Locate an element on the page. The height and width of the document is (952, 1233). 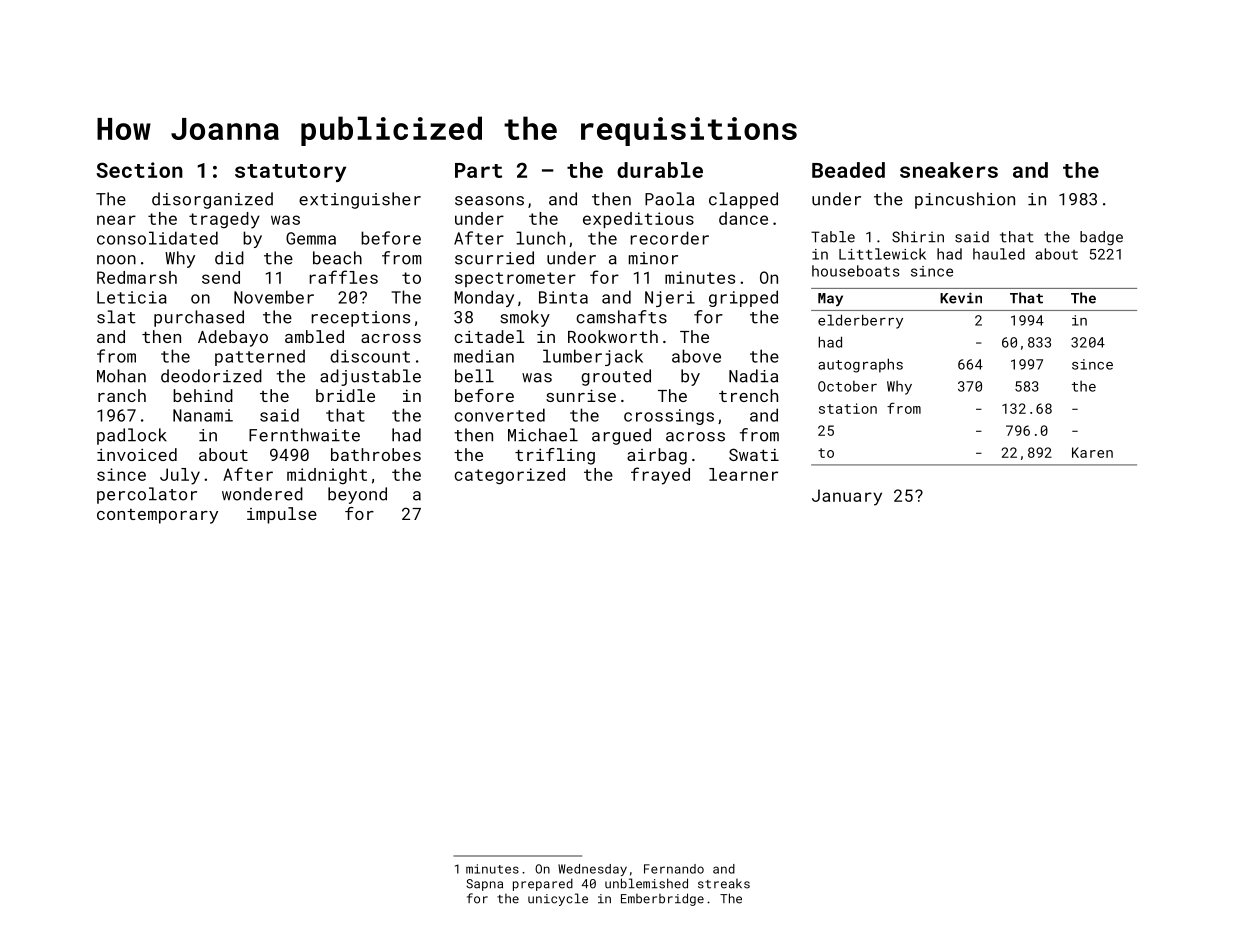
Adebayo is located at coordinates (233, 338).
